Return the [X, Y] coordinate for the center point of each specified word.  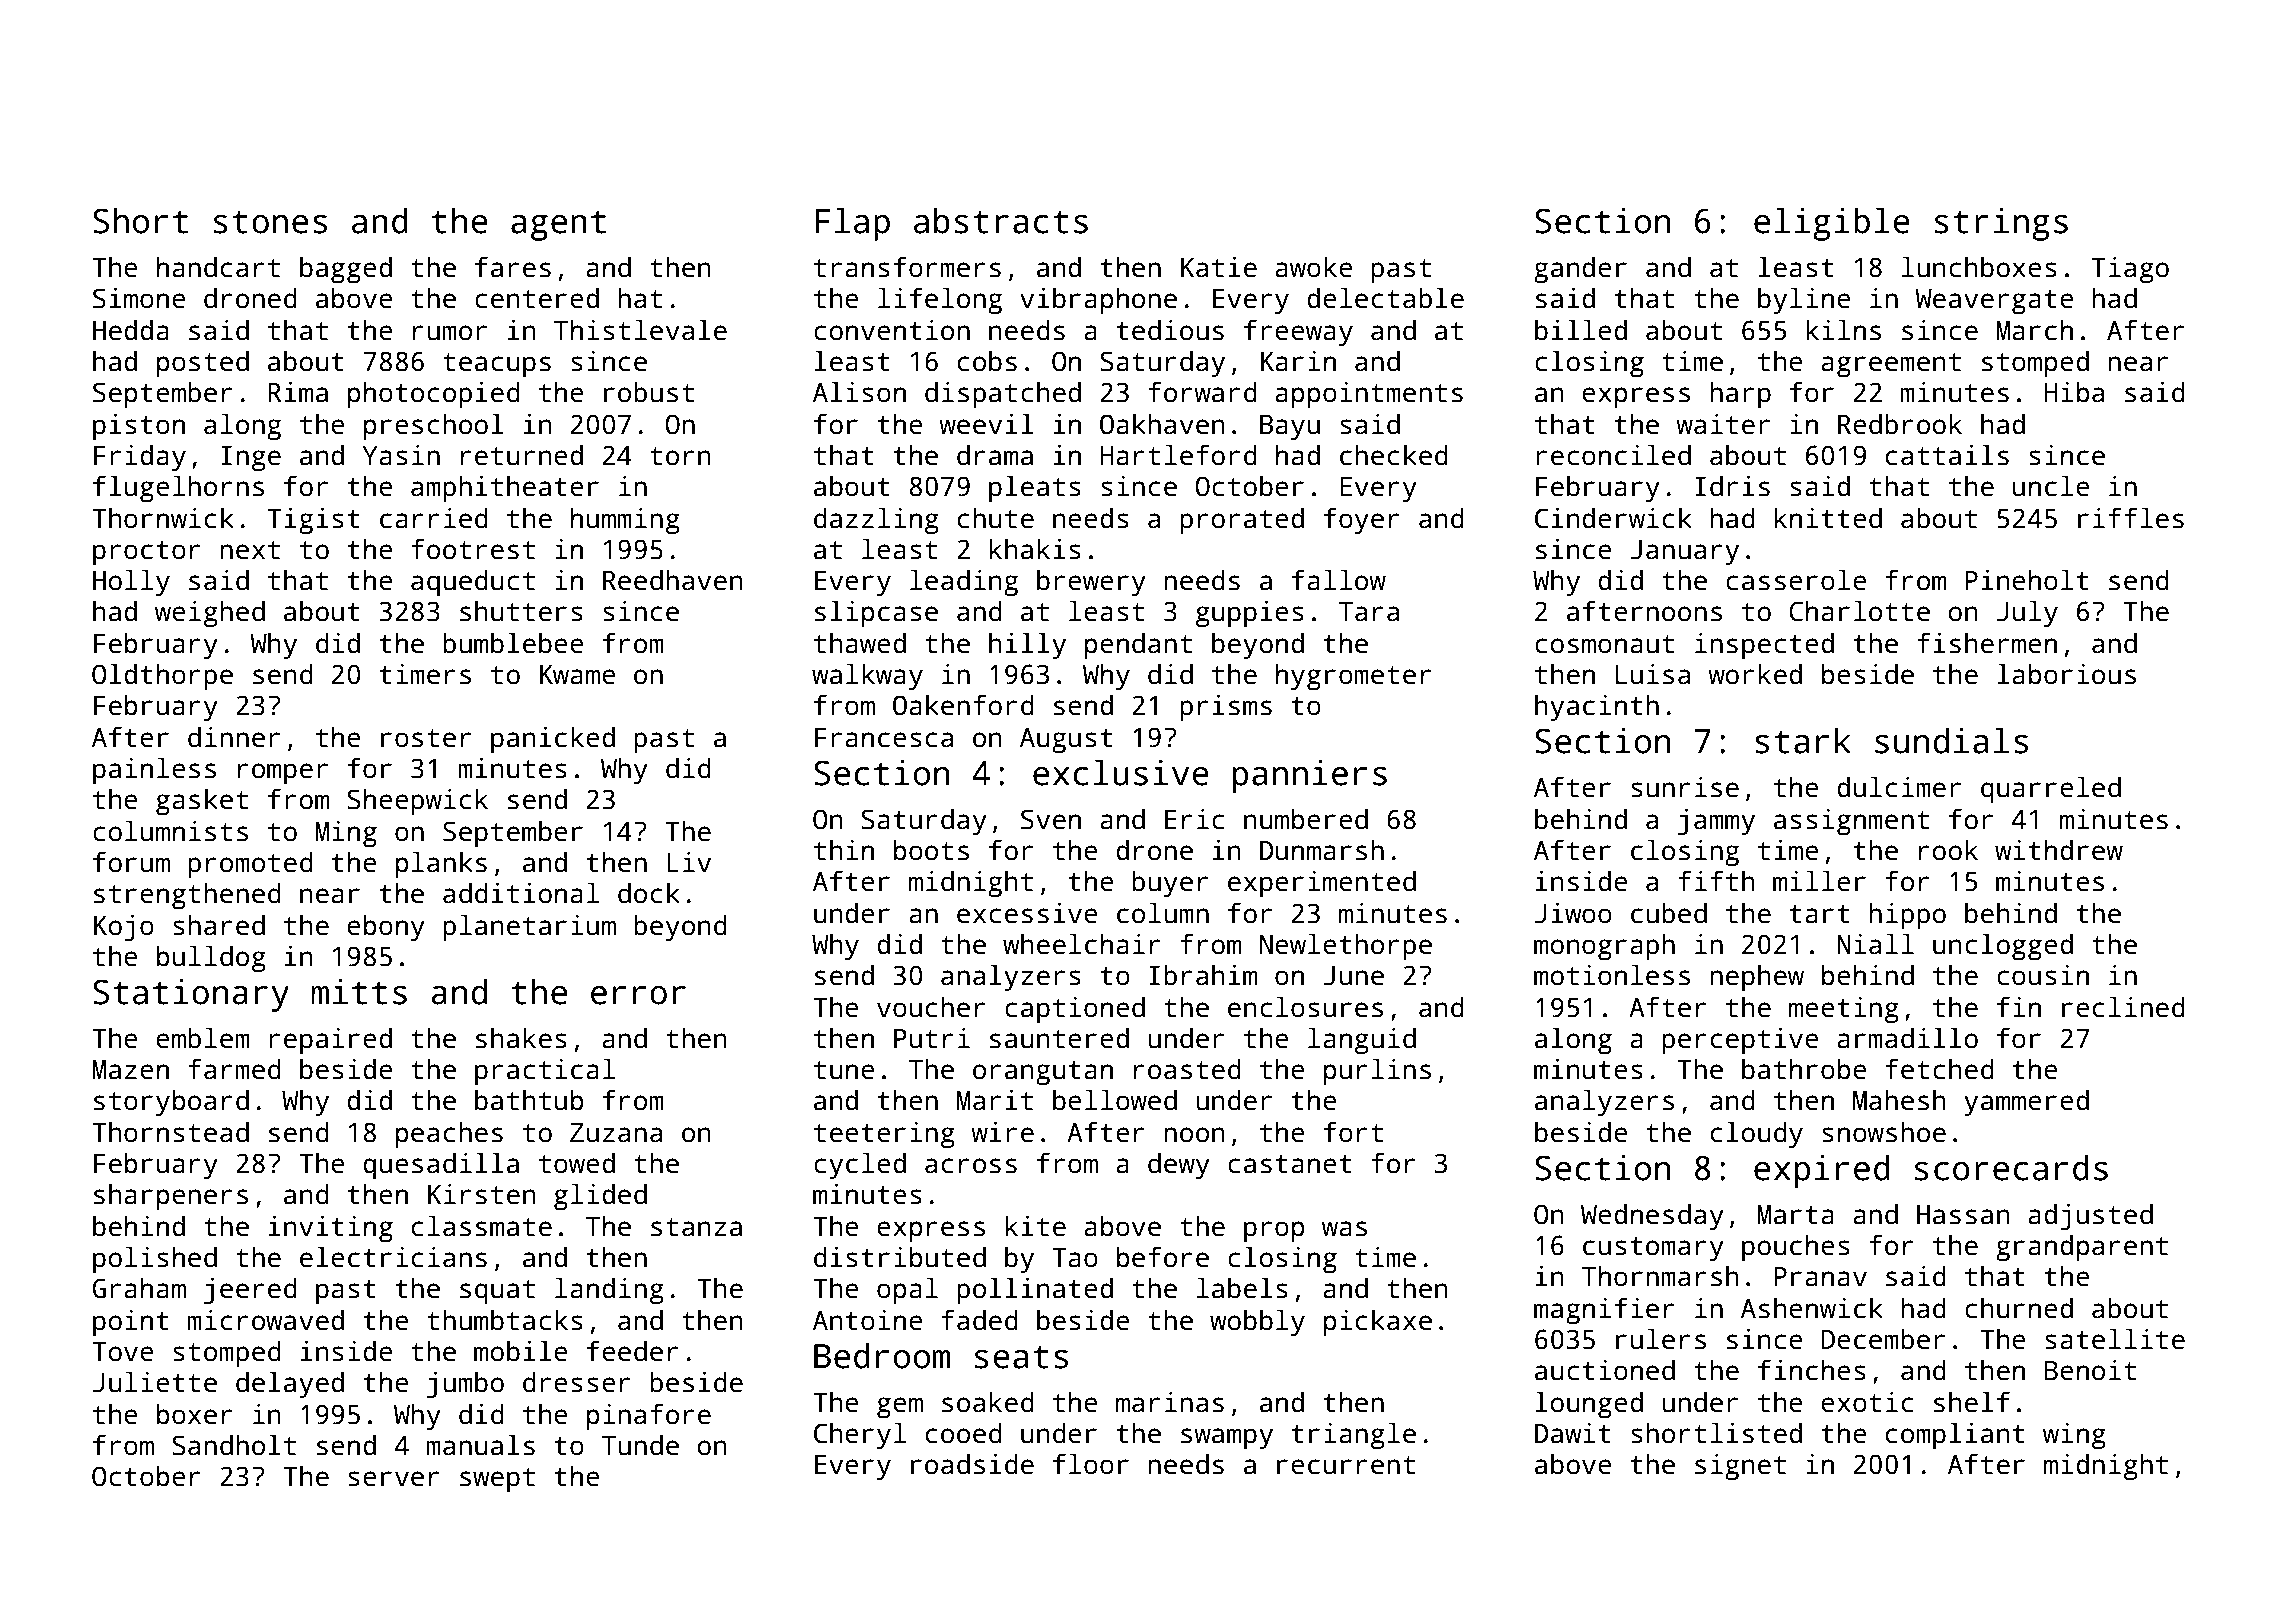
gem [900, 1407]
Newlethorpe [1346, 946]
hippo [1907, 915]
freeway [1298, 332]
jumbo [465, 1384]
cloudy [1757, 1134]
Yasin [401, 455]
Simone [139, 298]
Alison [859, 392]
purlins [1377, 1071]
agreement [1891, 365]
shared [219, 925]
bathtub [529, 1100]
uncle [2051, 486]
